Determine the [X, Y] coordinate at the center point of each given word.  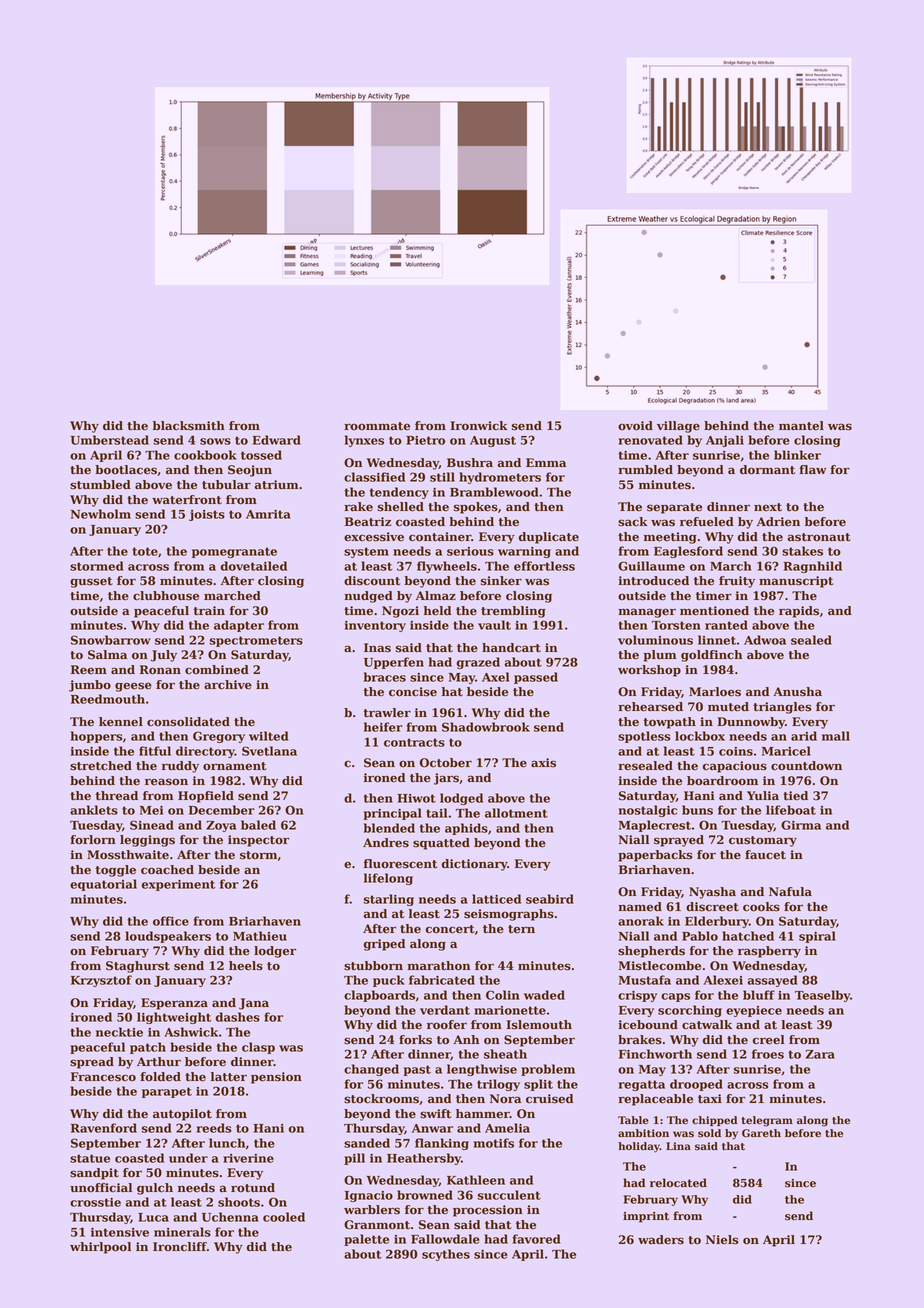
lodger [275, 952]
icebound [648, 1025]
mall [836, 736]
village [678, 427]
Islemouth [539, 1025]
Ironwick [479, 426]
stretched [101, 766]
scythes [446, 1255]
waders [661, 1240]
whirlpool [100, 1248]
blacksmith [189, 426]
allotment [516, 813]
